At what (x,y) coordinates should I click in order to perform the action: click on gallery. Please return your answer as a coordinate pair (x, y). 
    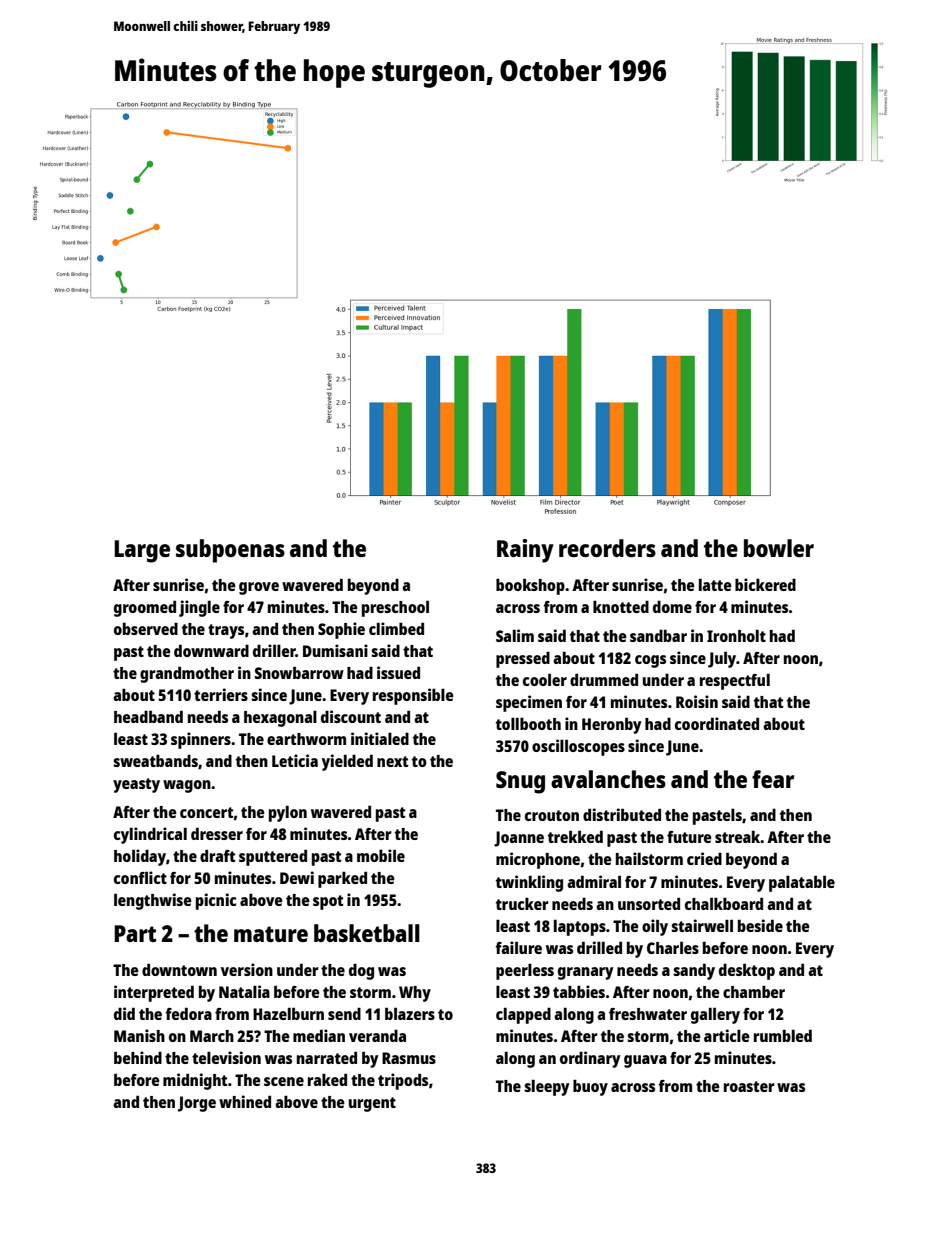
    Looking at the image, I should click on (715, 1015).
